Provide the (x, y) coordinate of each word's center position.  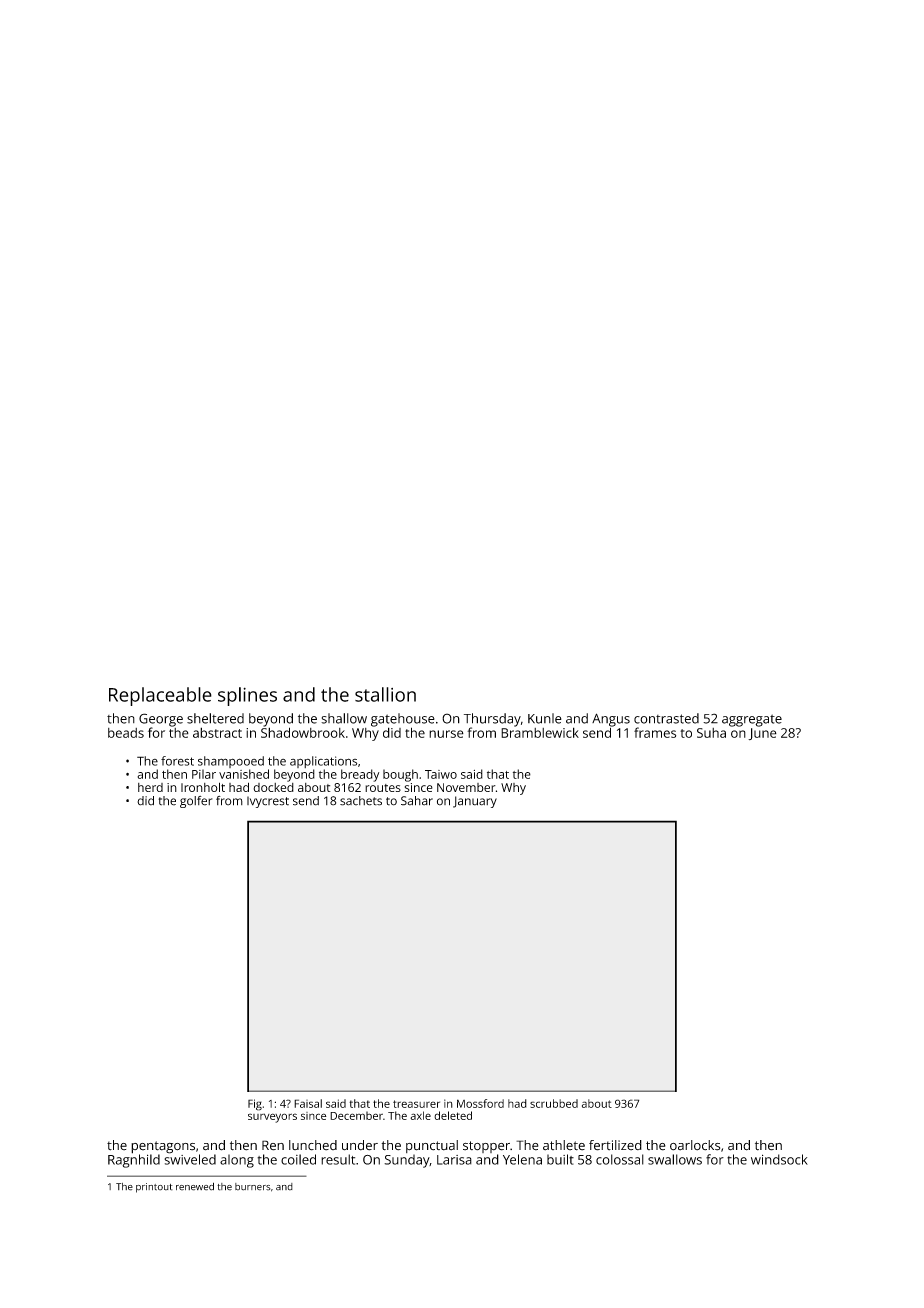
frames (655, 732)
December (356, 1115)
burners (253, 1187)
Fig (255, 1105)
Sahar (417, 801)
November (466, 787)
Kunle (545, 718)
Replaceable (160, 696)
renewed (195, 1186)
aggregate (752, 720)
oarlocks (695, 1145)
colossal (620, 1159)
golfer (196, 802)
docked (273, 787)
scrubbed (554, 1103)
